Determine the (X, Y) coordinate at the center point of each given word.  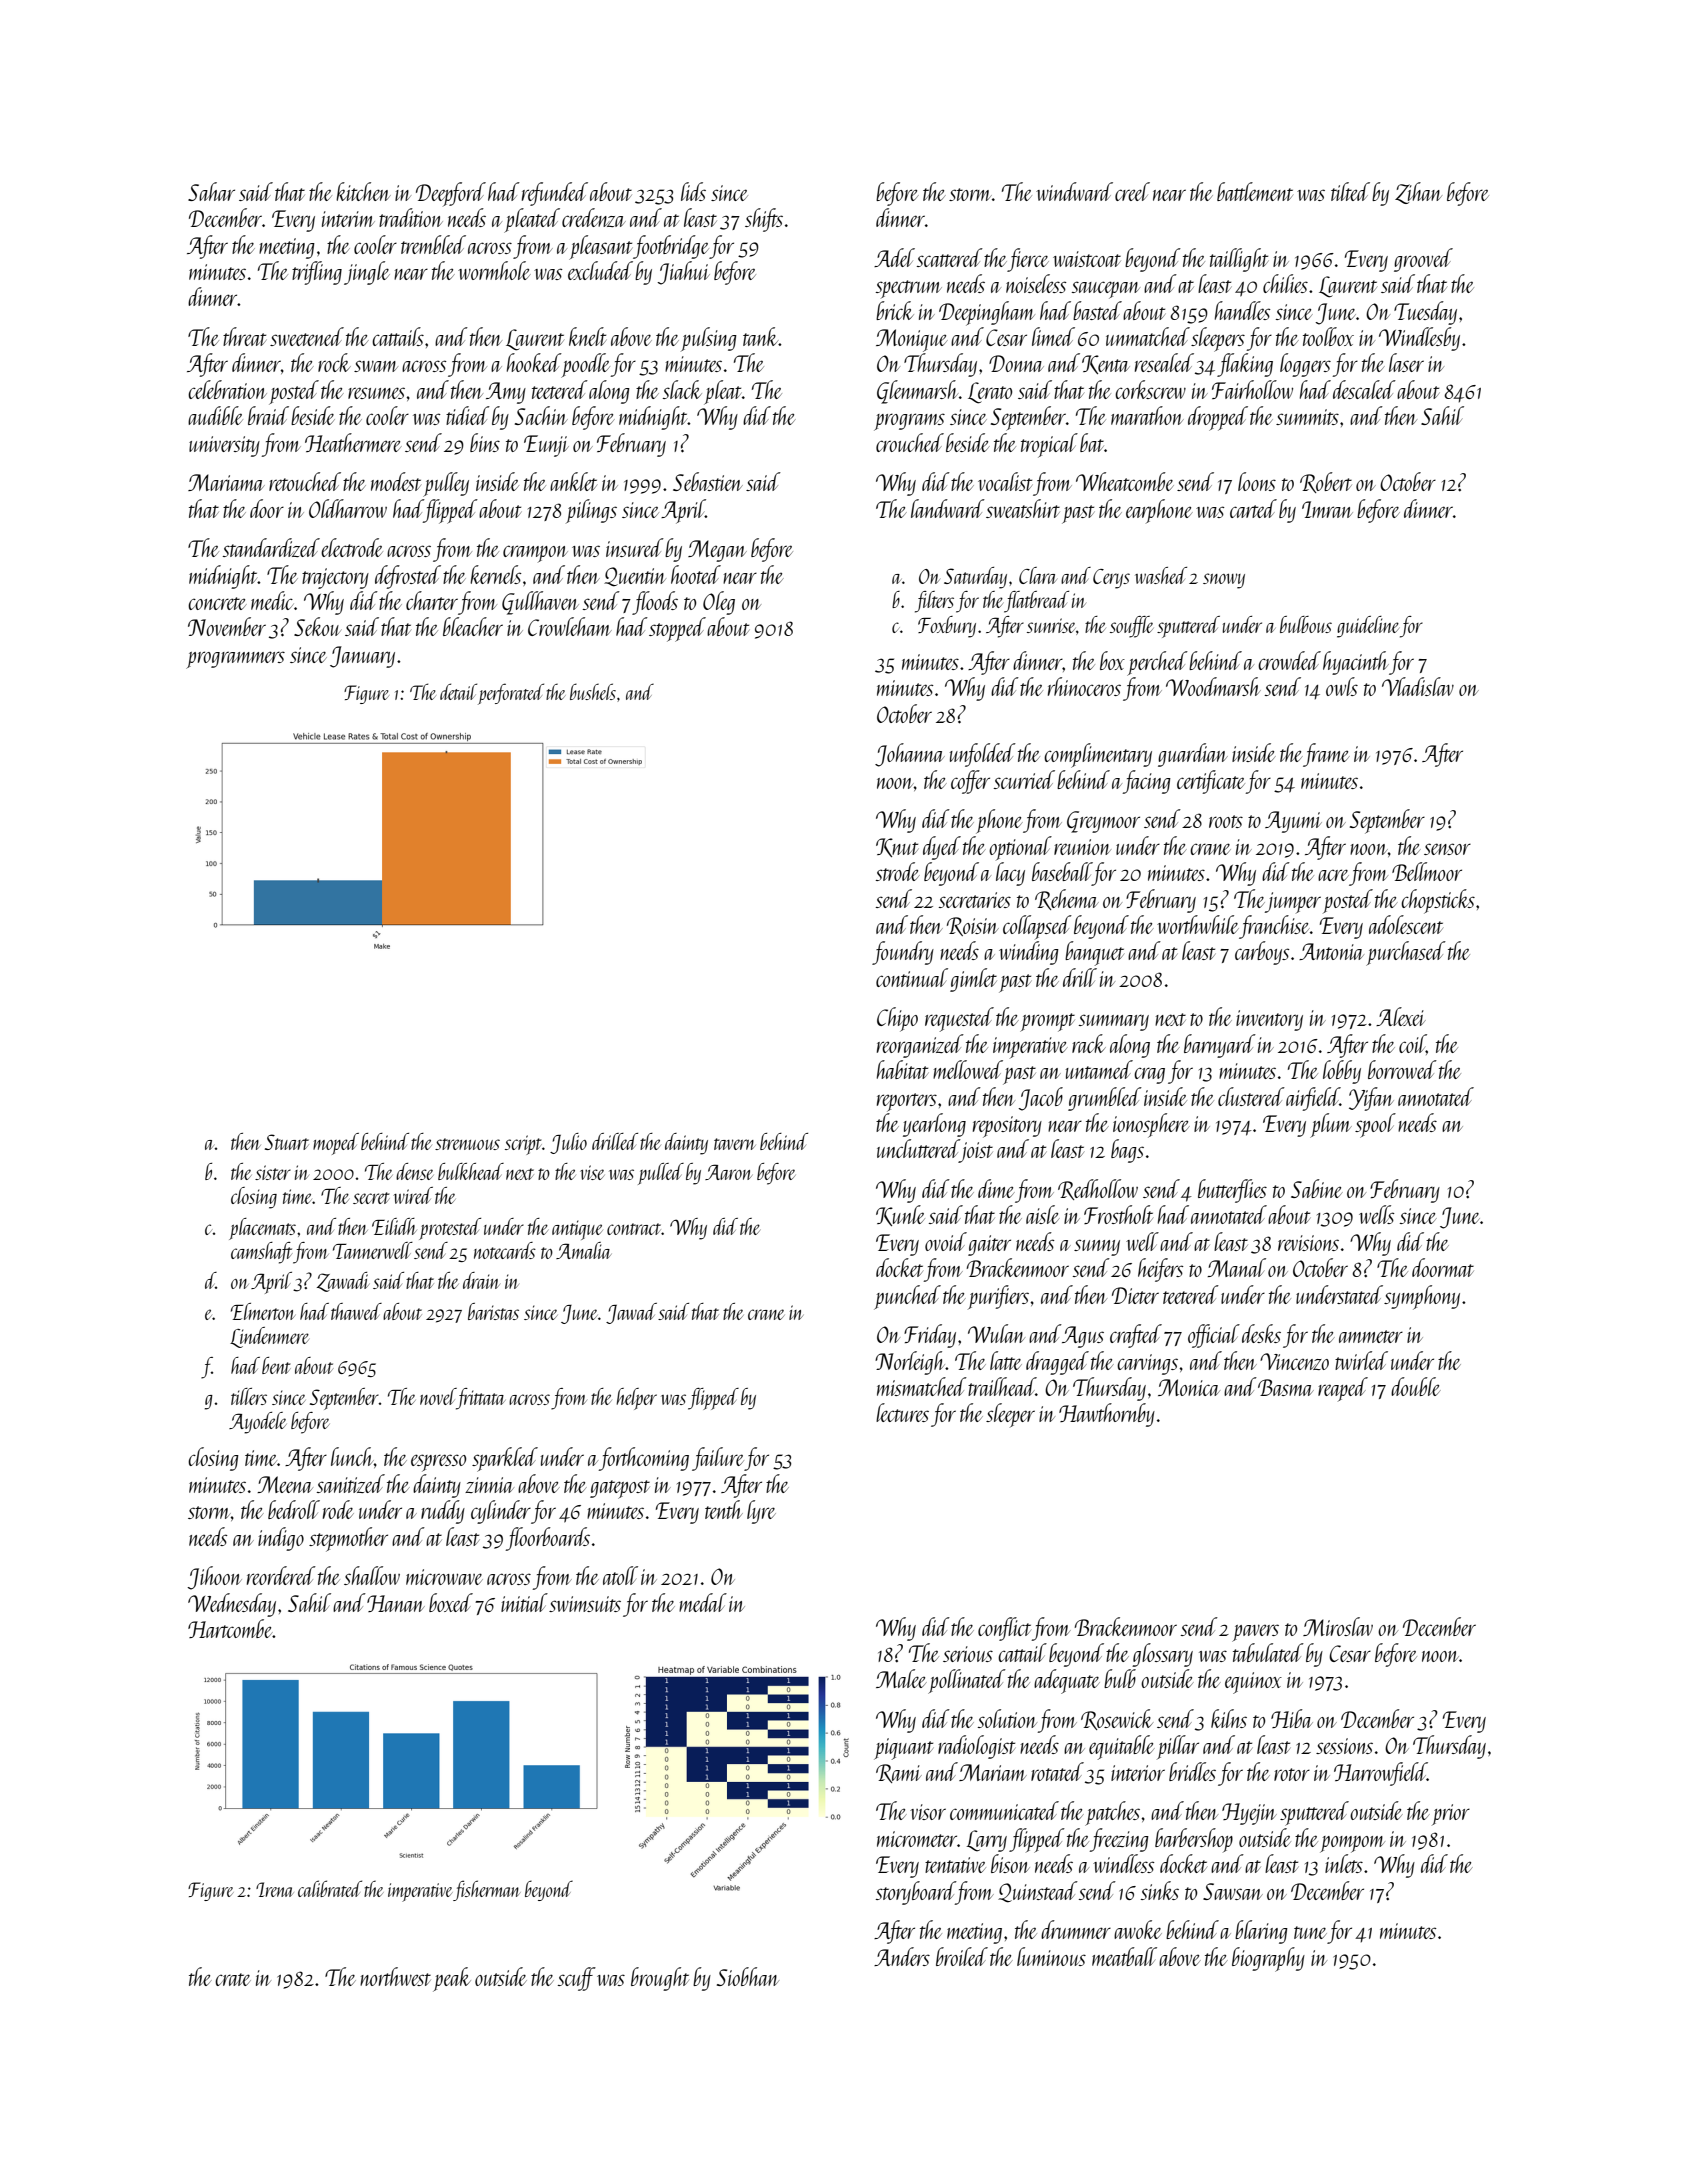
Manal (1236, 1267)
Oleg (719, 603)
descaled (1364, 389)
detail (458, 691)
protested (450, 1229)
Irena (274, 1889)
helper (636, 1399)
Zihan (1418, 193)
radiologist (976, 1747)
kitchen (363, 191)
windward (1074, 191)
